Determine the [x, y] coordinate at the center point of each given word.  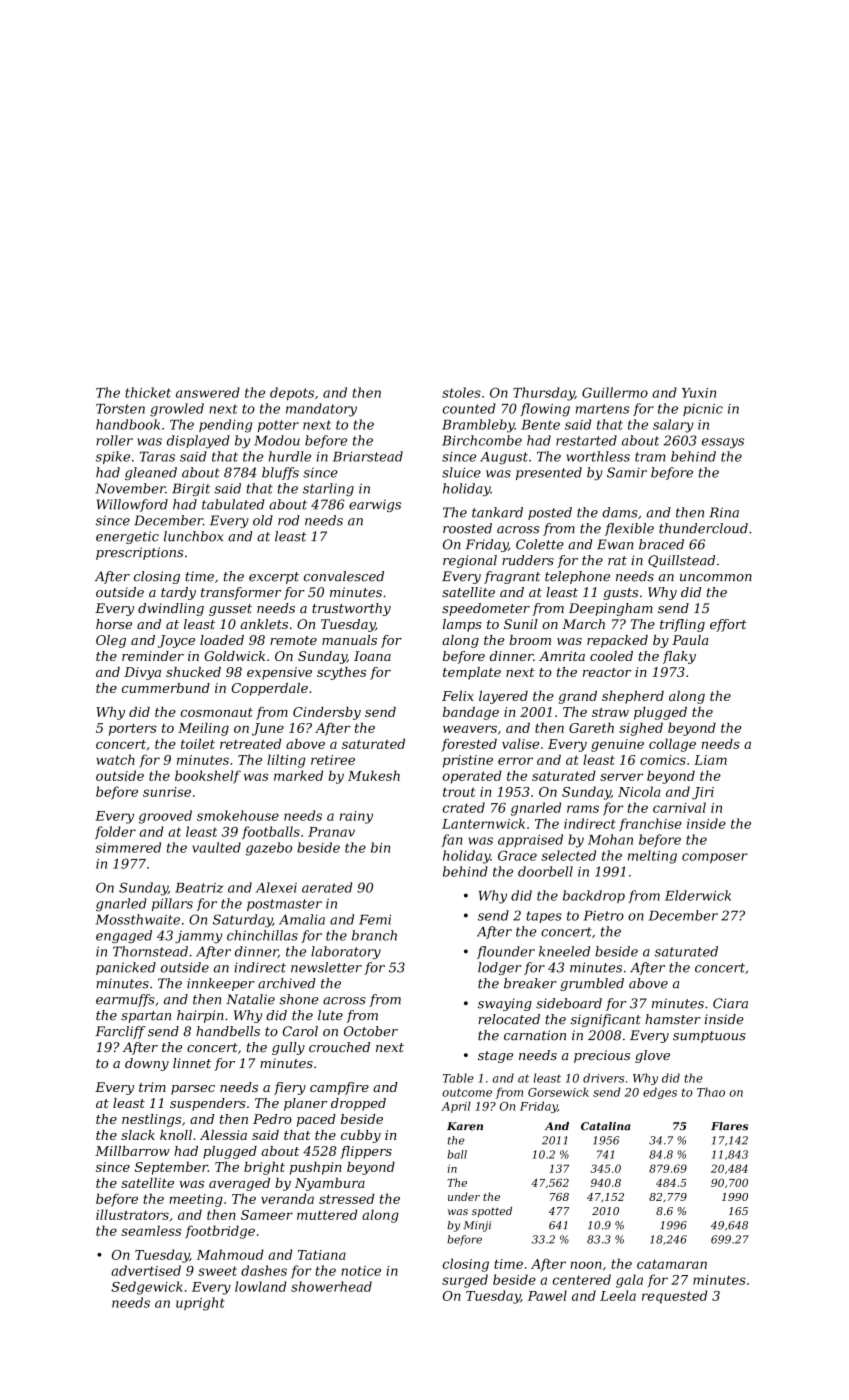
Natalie [250, 999]
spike [113, 457]
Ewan [615, 544]
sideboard [569, 1003]
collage [672, 745]
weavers [470, 729]
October [371, 1031]
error [515, 761]
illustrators [132, 1214]
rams [583, 809]
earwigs [375, 505]
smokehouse [238, 815]
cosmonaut [217, 712]
